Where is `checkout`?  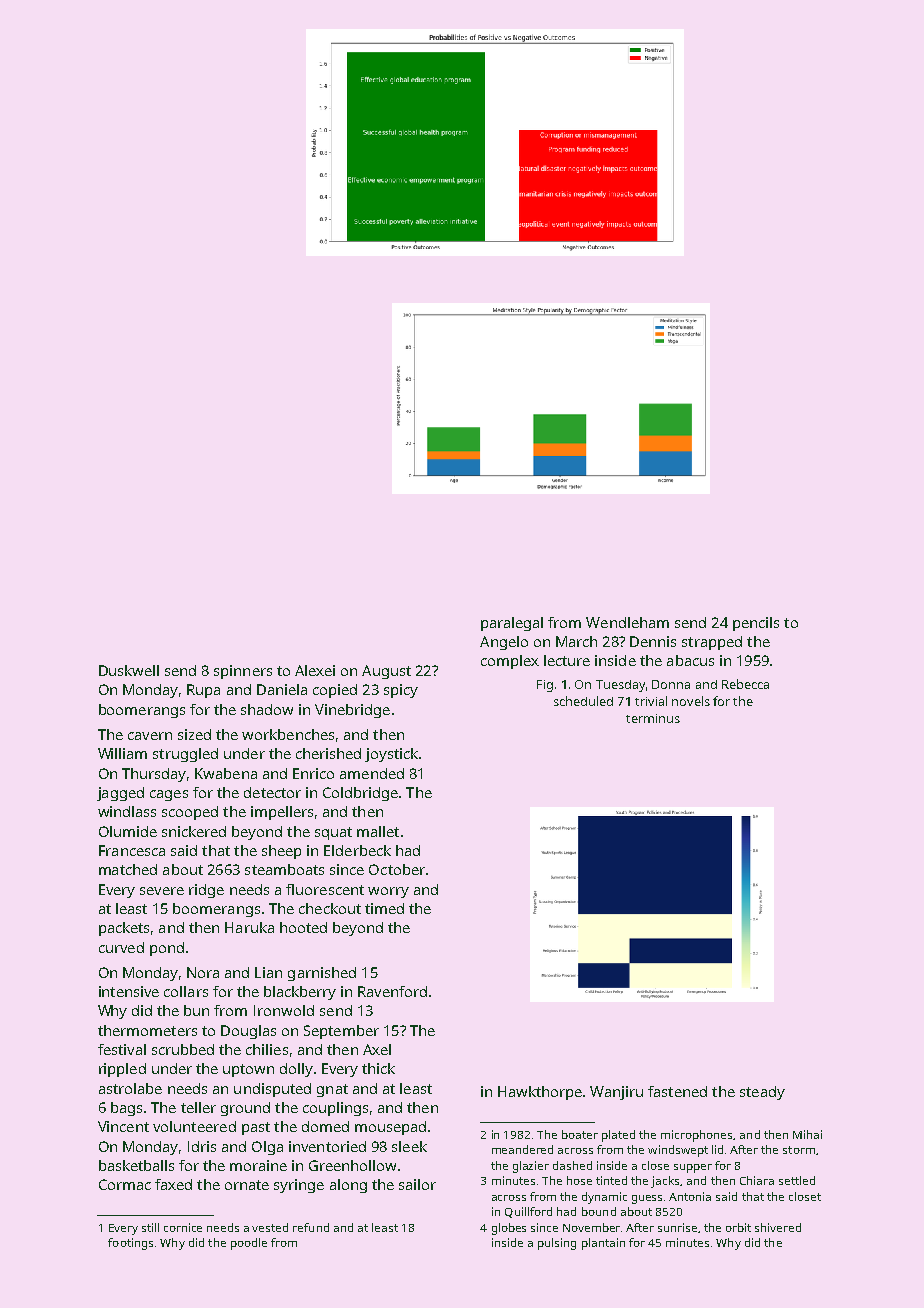
checkout is located at coordinates (330, 908).
